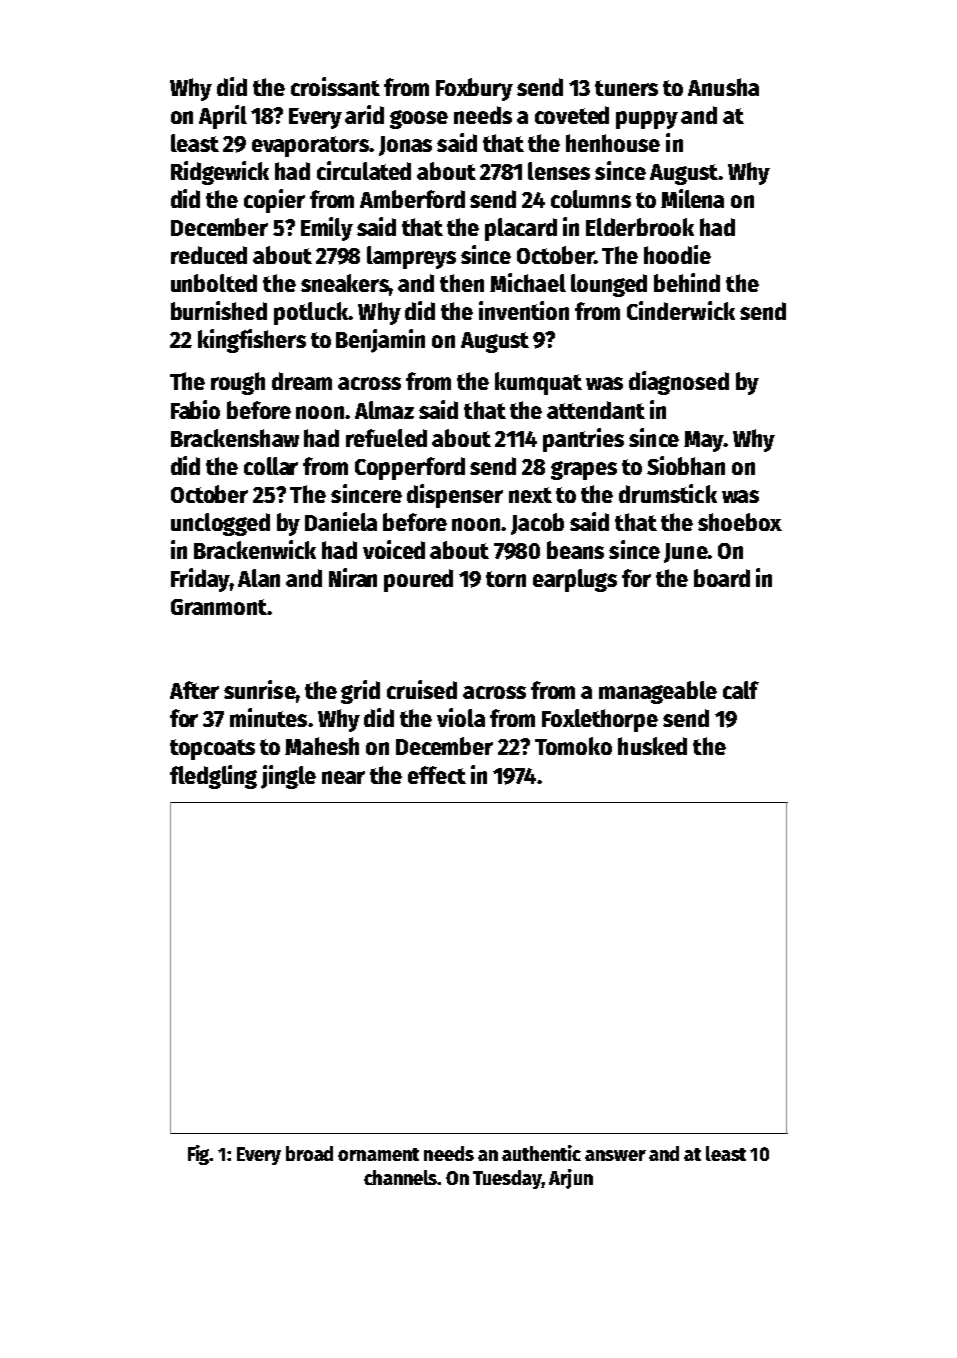 The height and width of the image is (1358, 957). What do you see at coordinates (364, 170) in the image?
I see `circulated` at bounding box center [364, 170].
